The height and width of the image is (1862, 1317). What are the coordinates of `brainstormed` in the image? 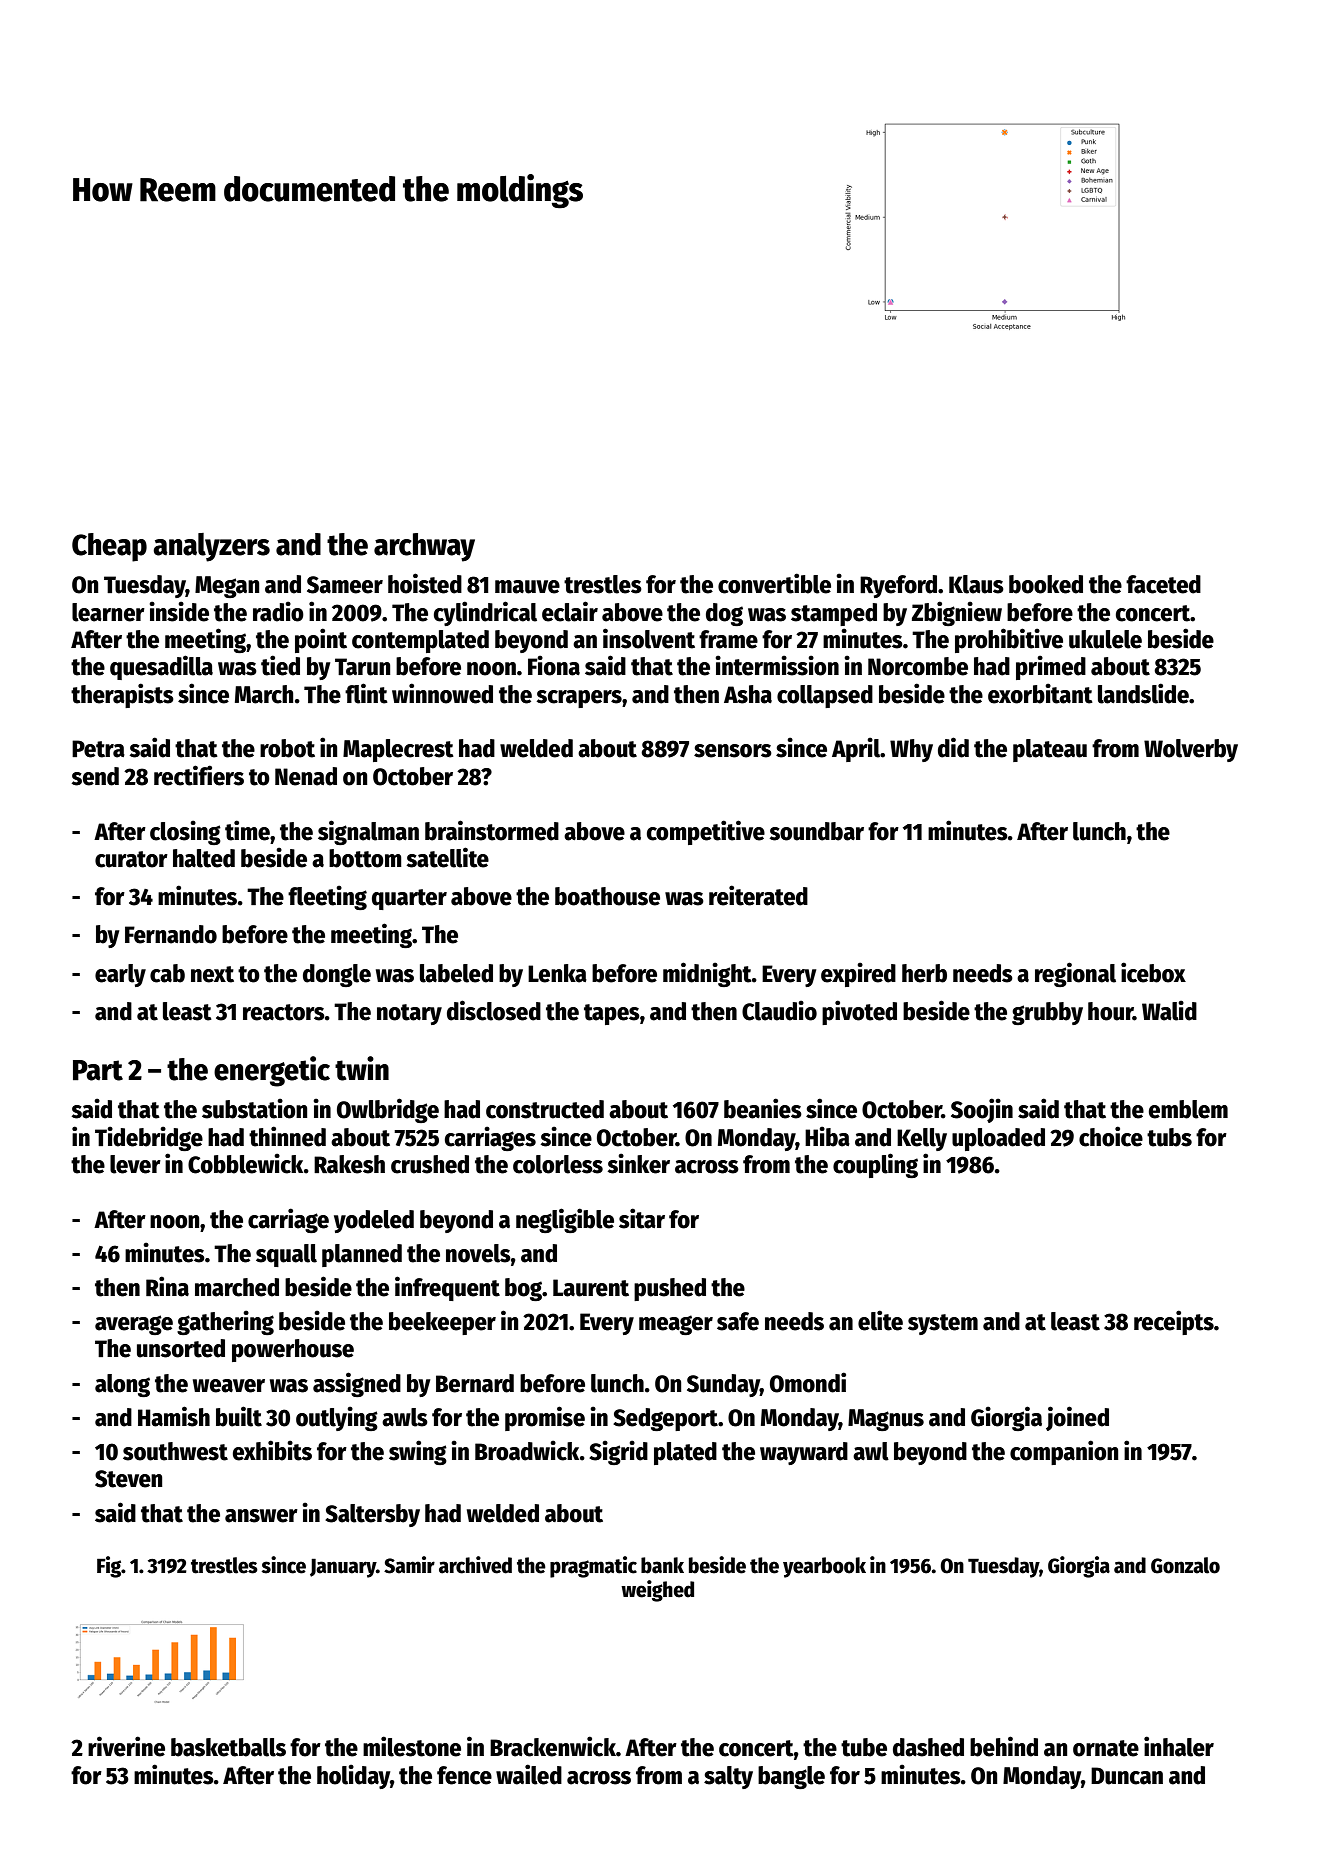 It's located at (492, 830).
